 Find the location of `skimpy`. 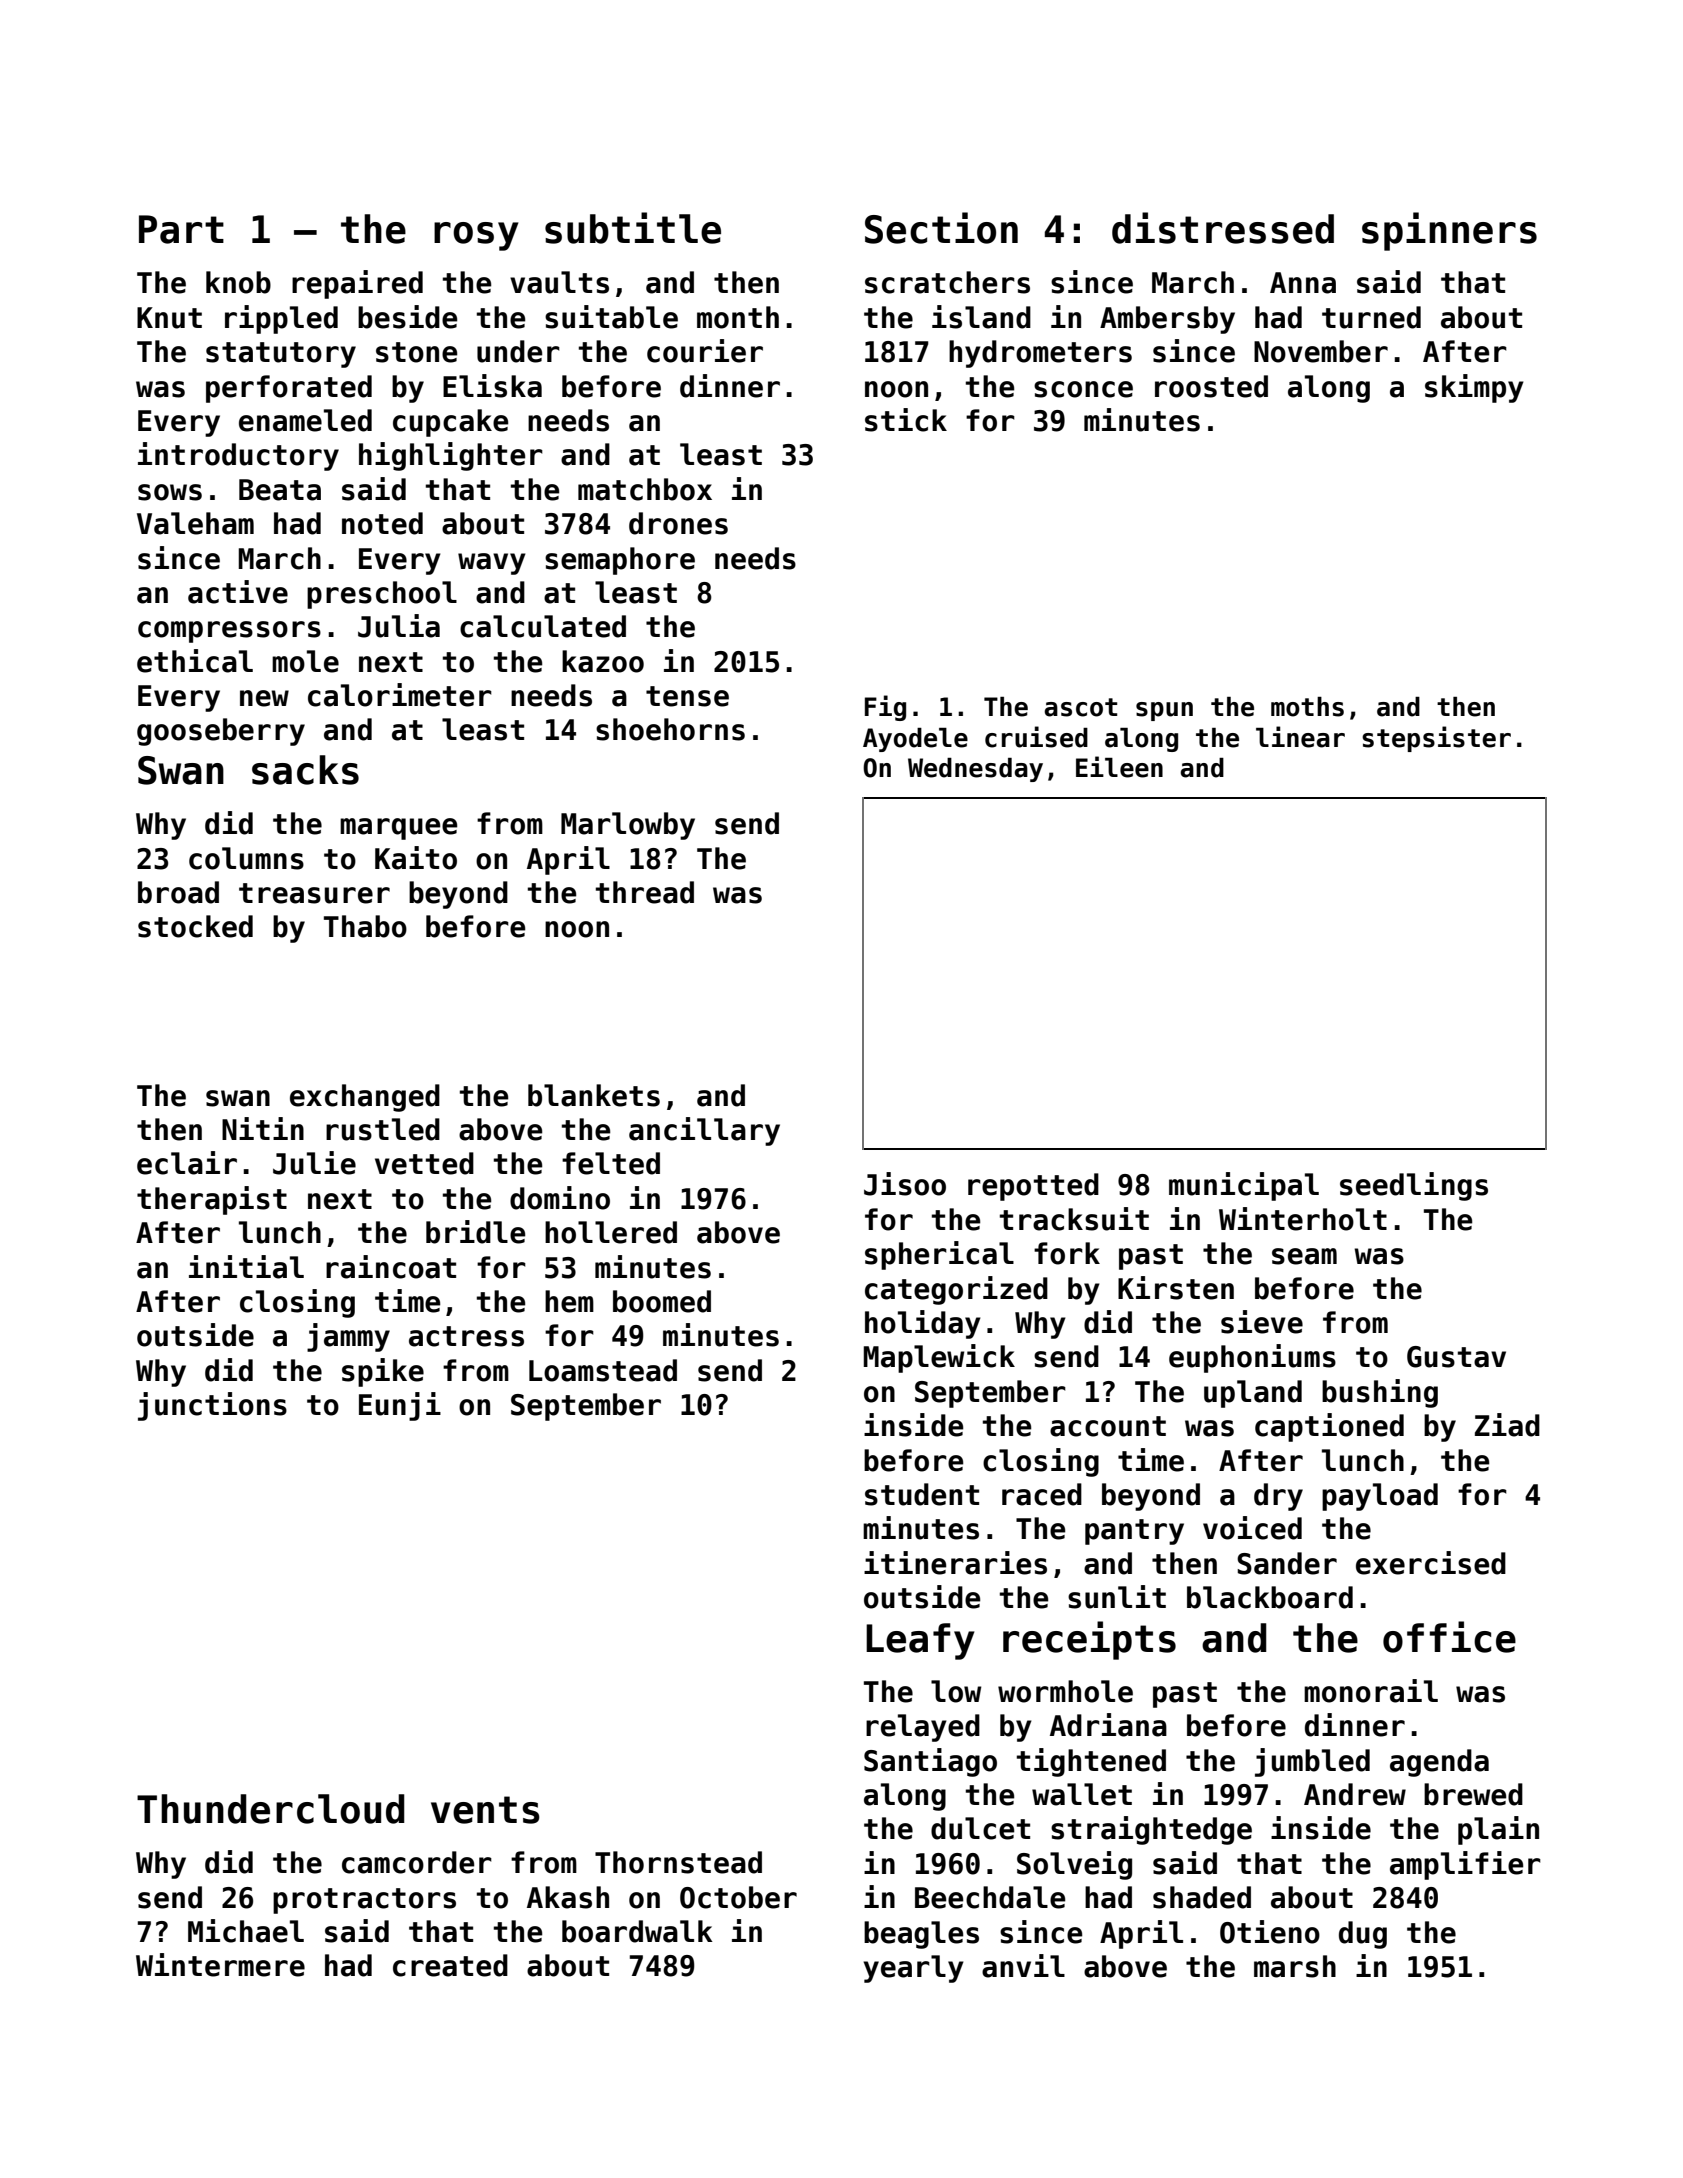

skimpy is located at coordinates (1474, 388).
